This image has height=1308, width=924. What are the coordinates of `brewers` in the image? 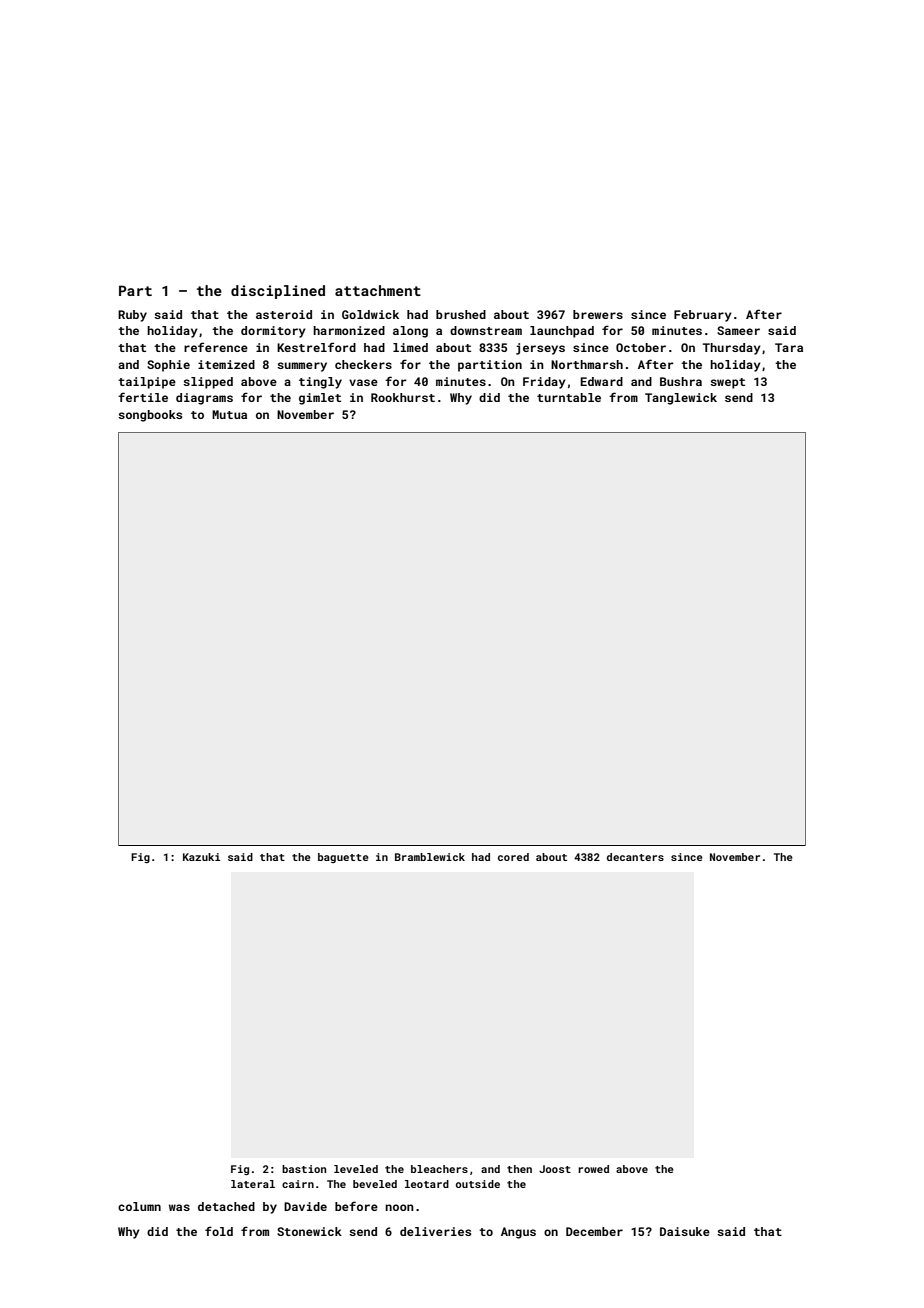 It's located at (598, 314).
